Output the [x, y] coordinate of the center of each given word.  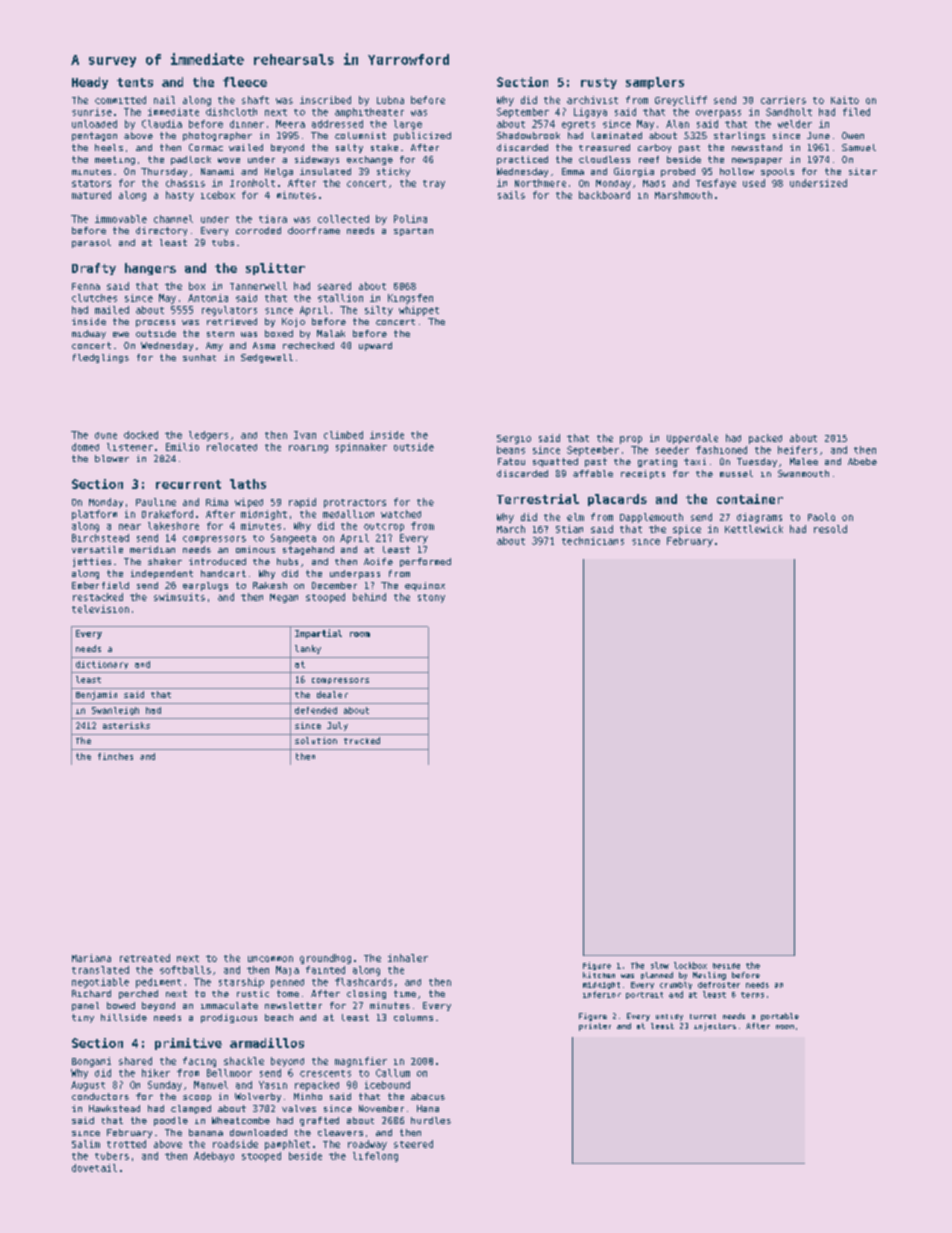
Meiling [709, 976]
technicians [593, 541]
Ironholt [252, 183]
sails [511, 195]
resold [830, 529]
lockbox [690, 965]
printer [595, 1027]
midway [89, 334]
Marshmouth [683, 195]
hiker [156, 1073]
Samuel [859, 147]
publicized [422, 136]
